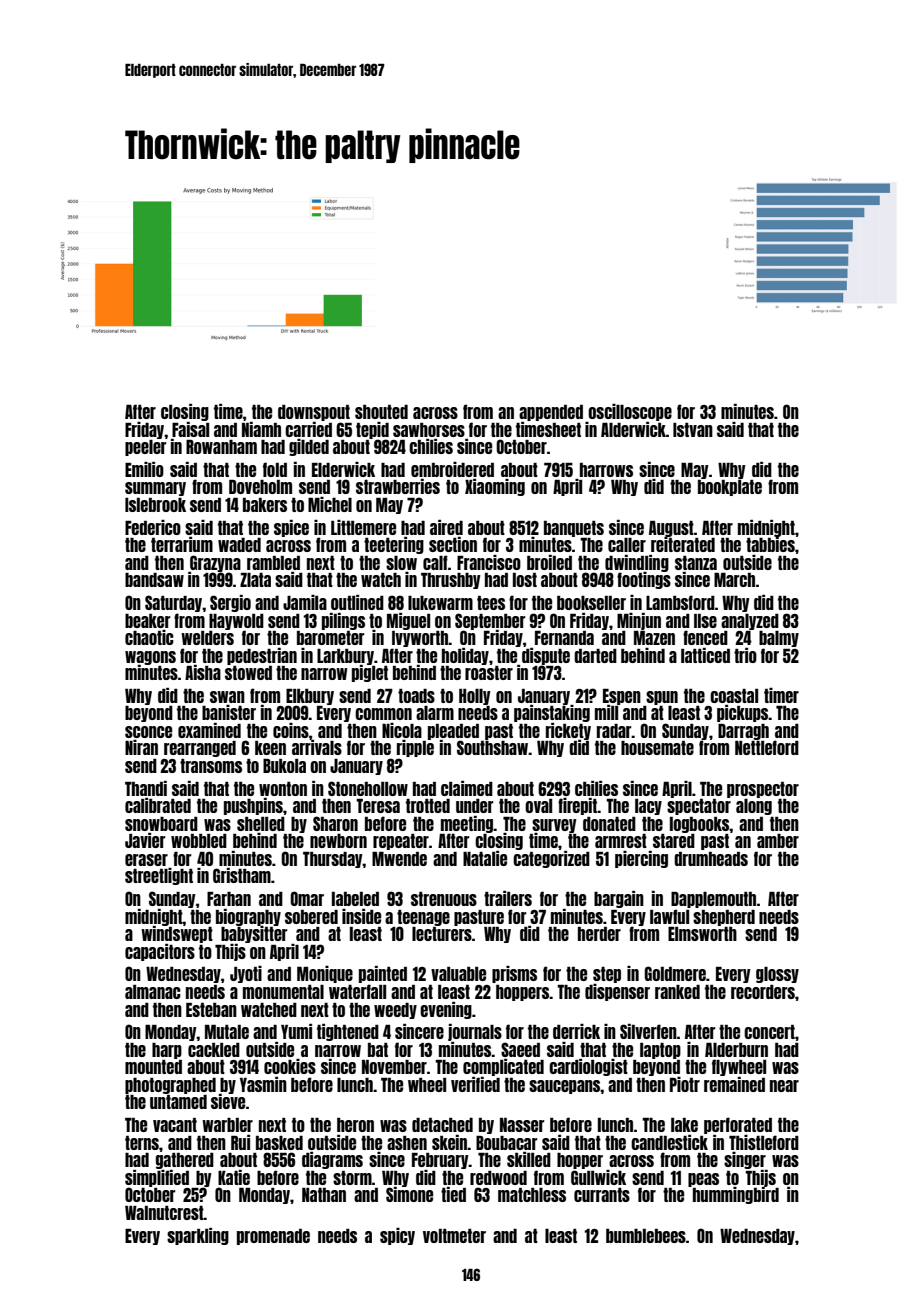 This screenshot has width=924, height=1314. I want to click on shouted, so click(381, 412).
